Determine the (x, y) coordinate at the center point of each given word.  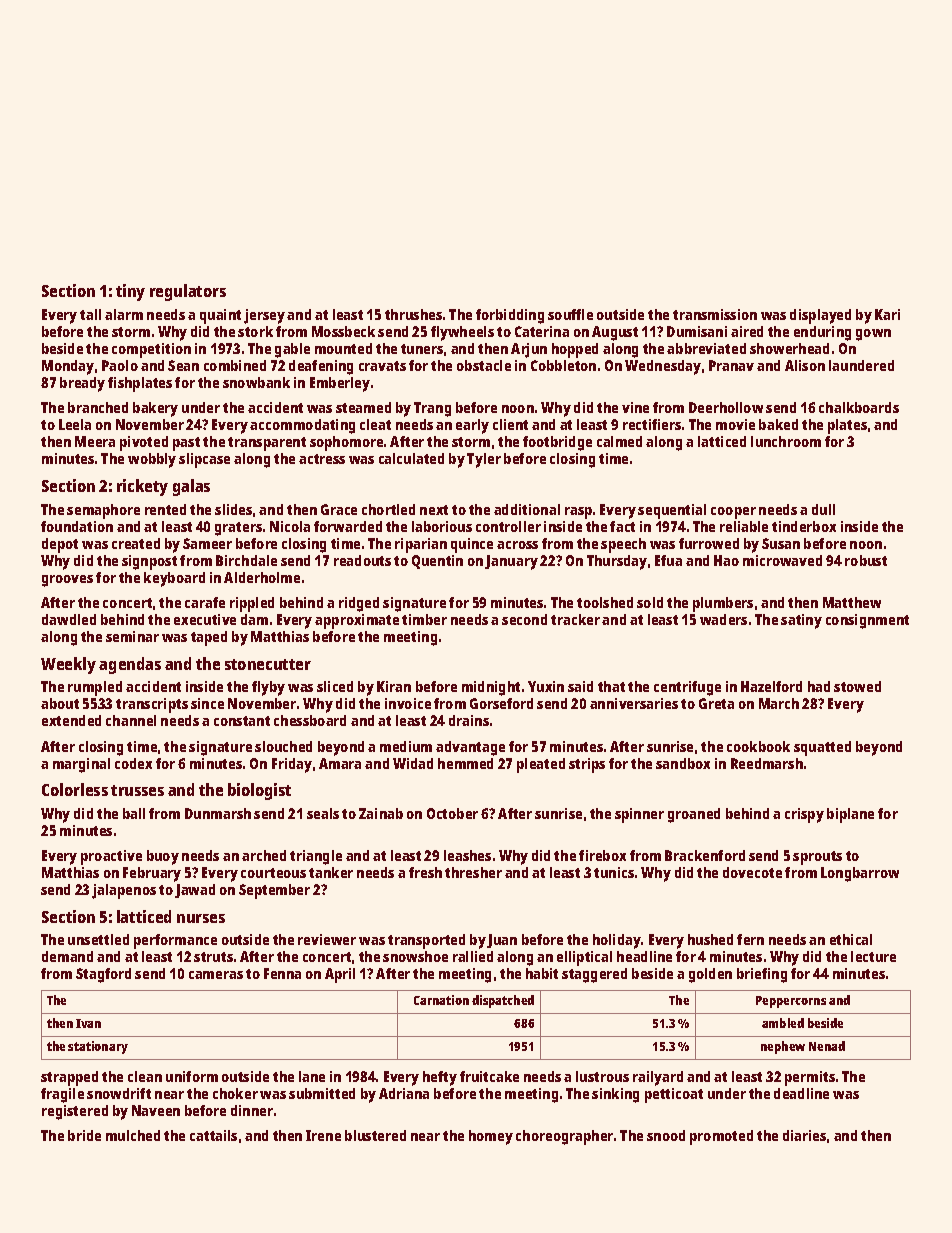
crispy (804, 815)
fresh (425, 872)
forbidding (510, 316)
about (60, 703)
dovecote (752, 872)
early (472, 426)
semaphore (103, 511)
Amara (340, 763)
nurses (201, 918)
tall (90, 314)
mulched (133, 1135)
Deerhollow (726, 407)
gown (873, 335)
